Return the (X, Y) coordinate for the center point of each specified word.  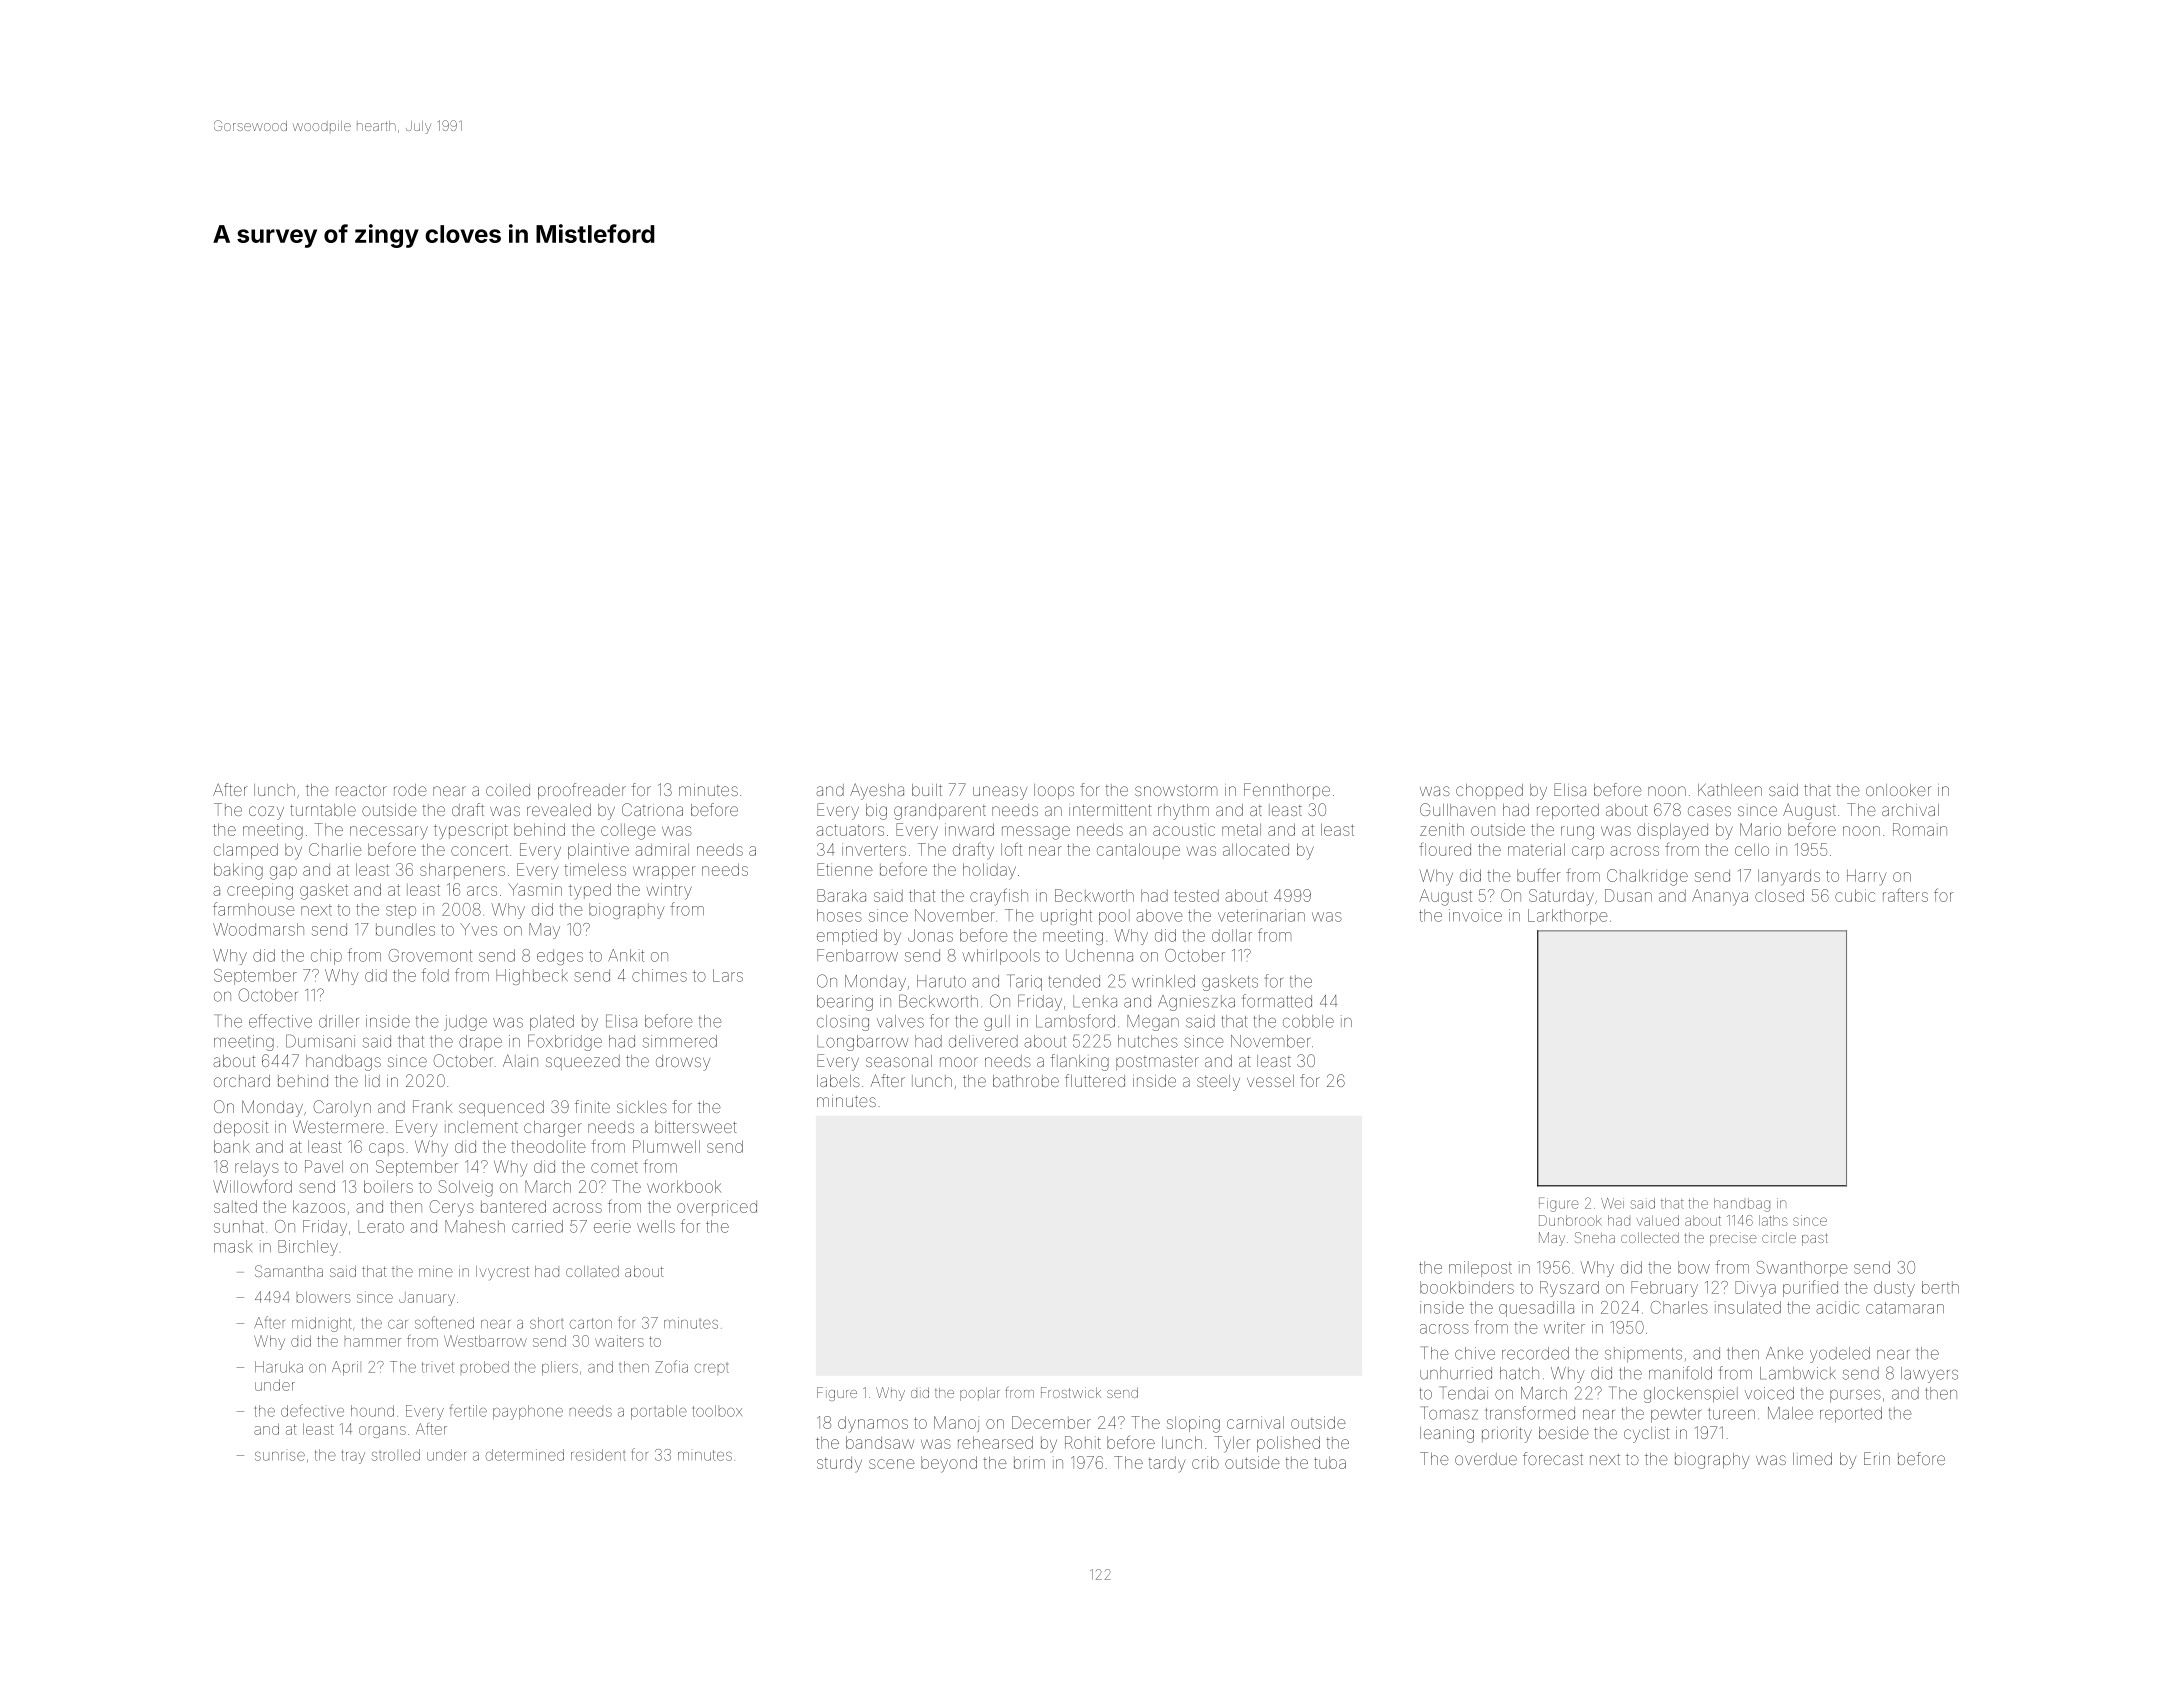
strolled (396, 1455)
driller (339, 1021)
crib (1205, 1462)
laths (1773, 1220)
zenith (1442, 829)
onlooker (1898, 790)
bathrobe (1026, 1081)
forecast (1553, 1458)
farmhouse (253, 909)
